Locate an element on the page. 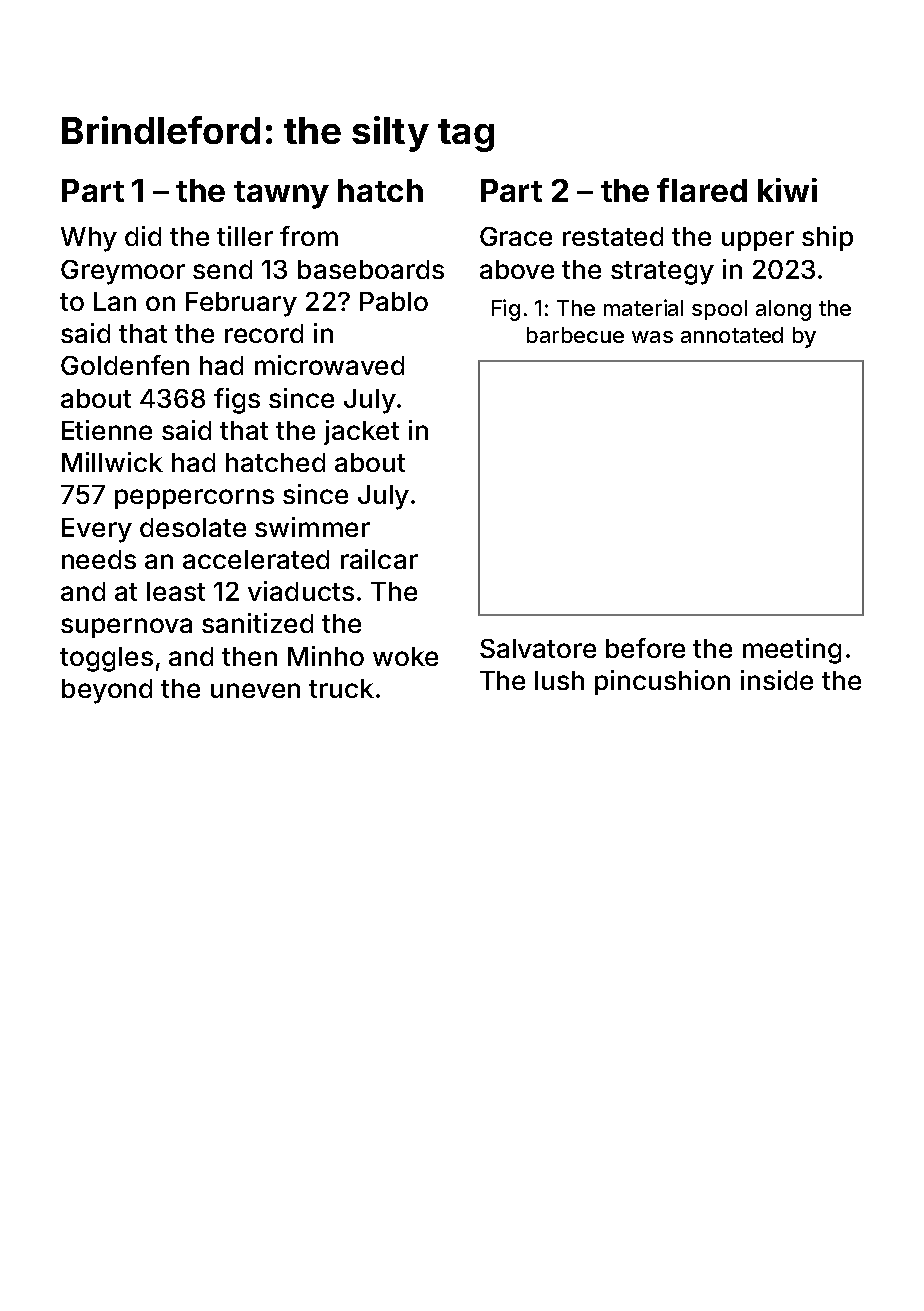  pincushion is located at coordinates (662, 682).
